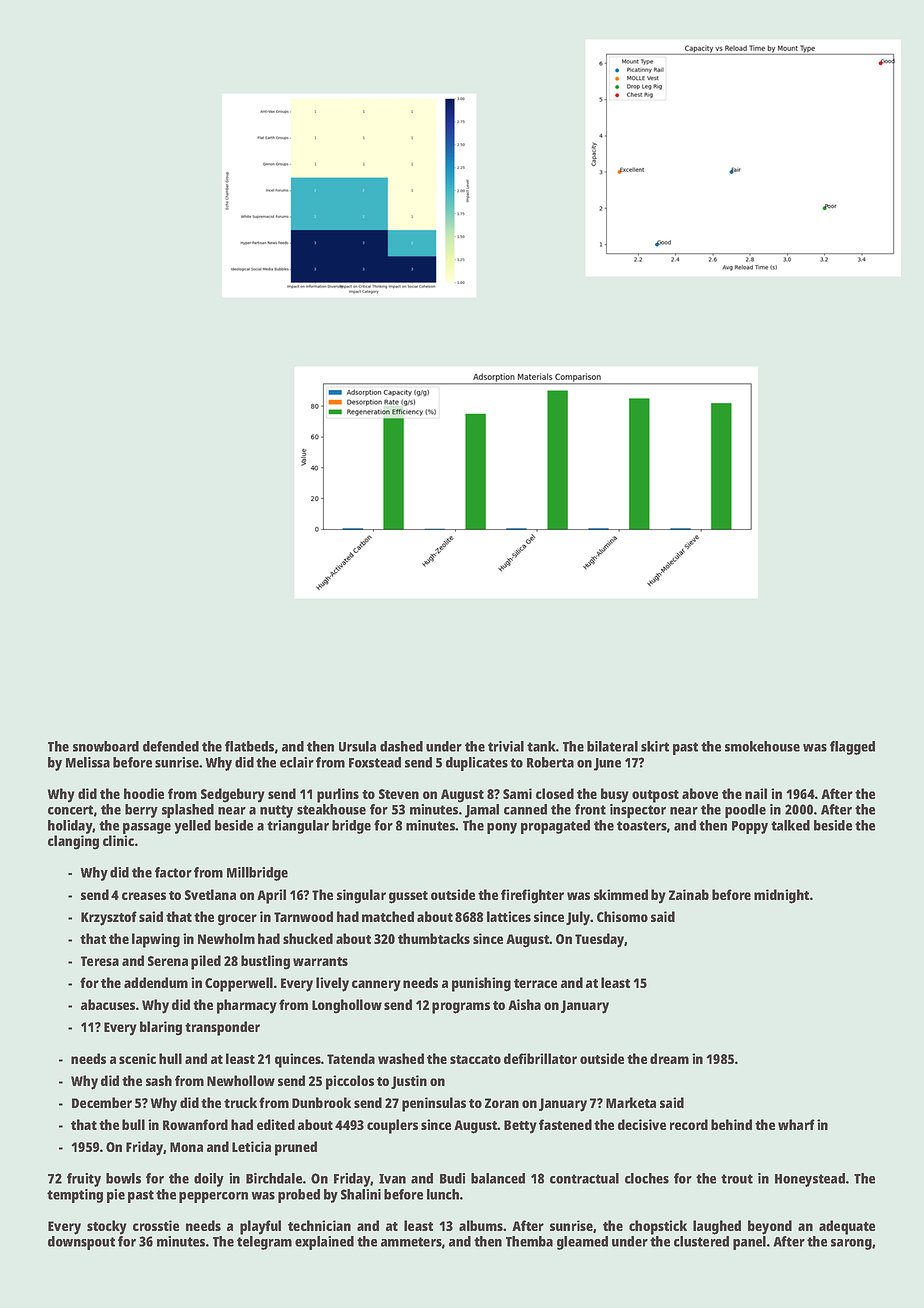  What do you see at coordinates (532, 896) in the page?
I see `firefighter` at bounding box center [532, 896].
